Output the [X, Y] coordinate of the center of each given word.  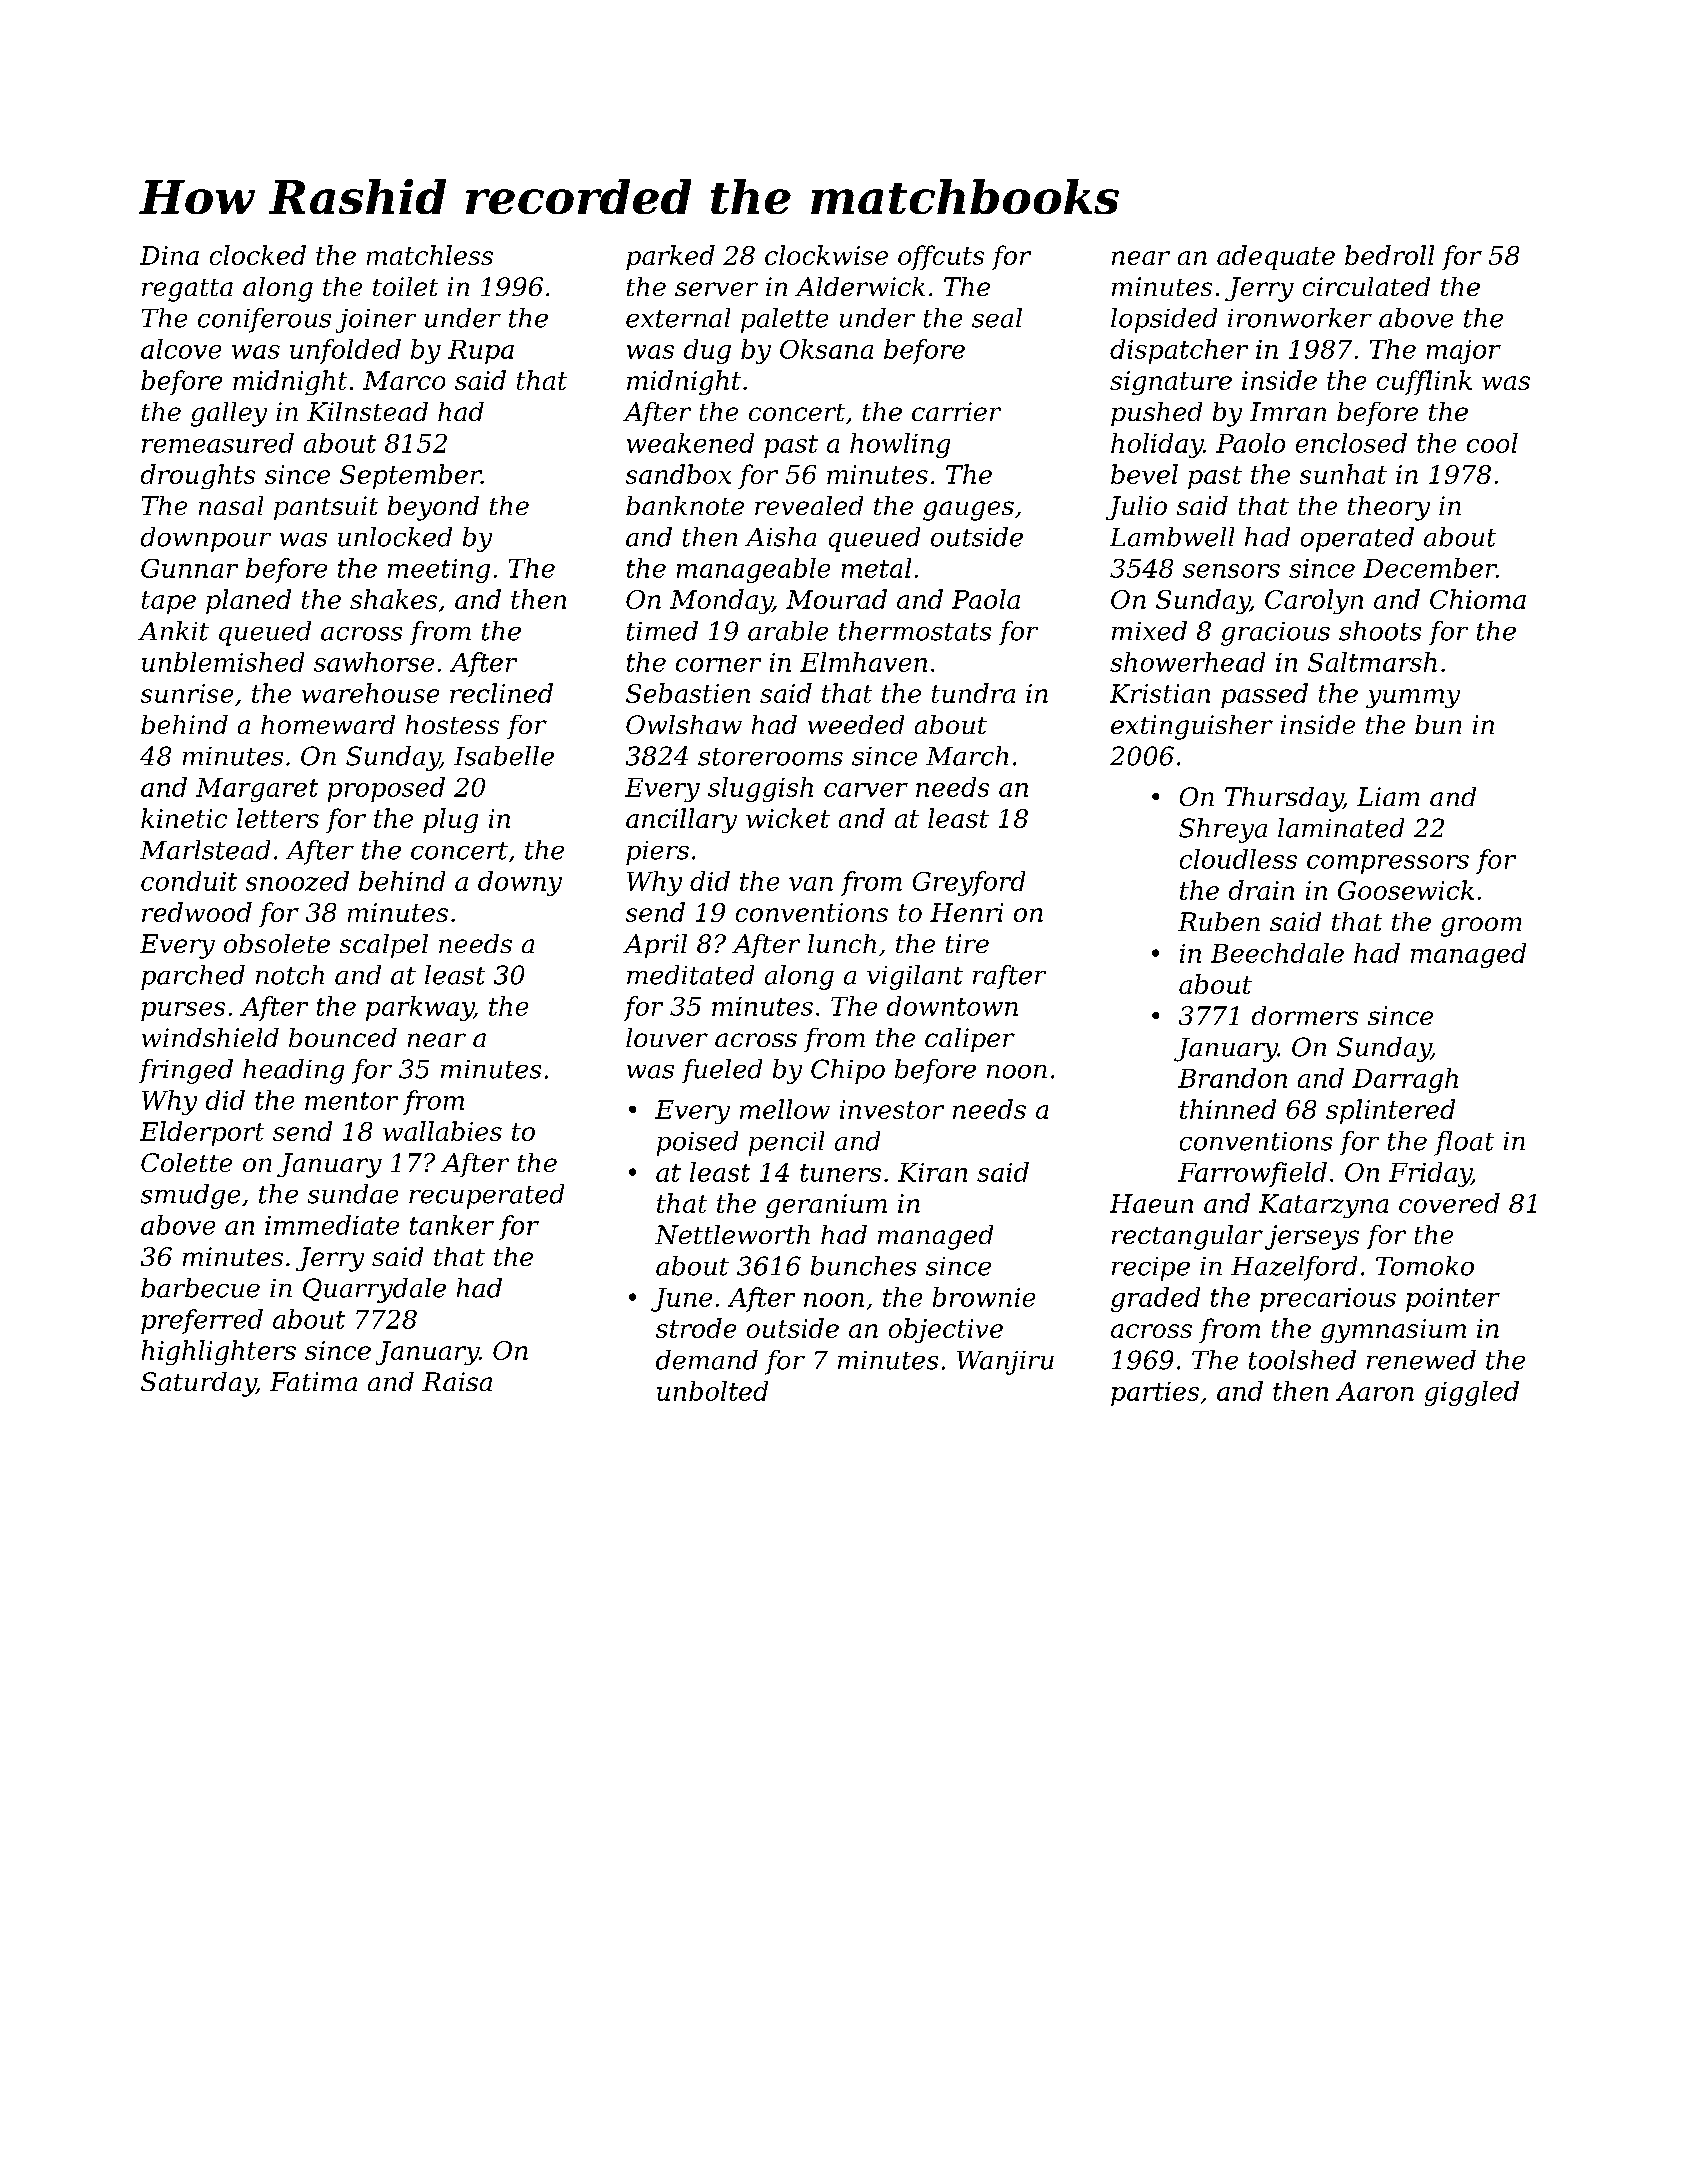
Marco [404, 380]
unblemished [223, 662]
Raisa [457, 1381]
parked [670, 257]
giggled [1472, 1393]
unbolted [712, 1391]
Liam [1388, 796]
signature [1171, 383]
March [967, 756]
